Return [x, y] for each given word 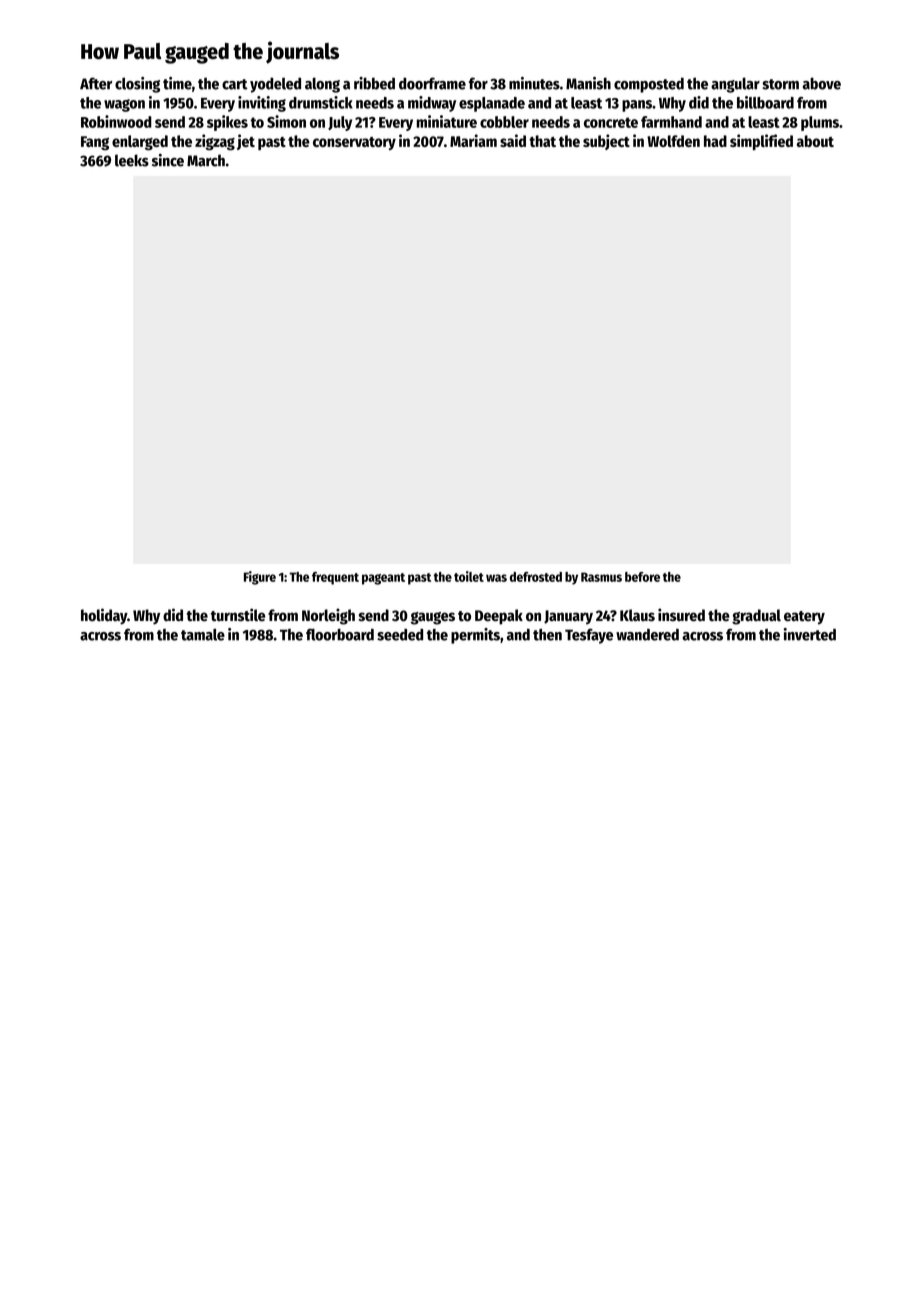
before [642, 577]
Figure [260, 578]
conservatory [354, 143]
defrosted [536, 577]
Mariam [473, 140]
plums [820, 123]
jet [246, 142]
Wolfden [673, 141]
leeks [132, 160]
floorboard [340, 634]
